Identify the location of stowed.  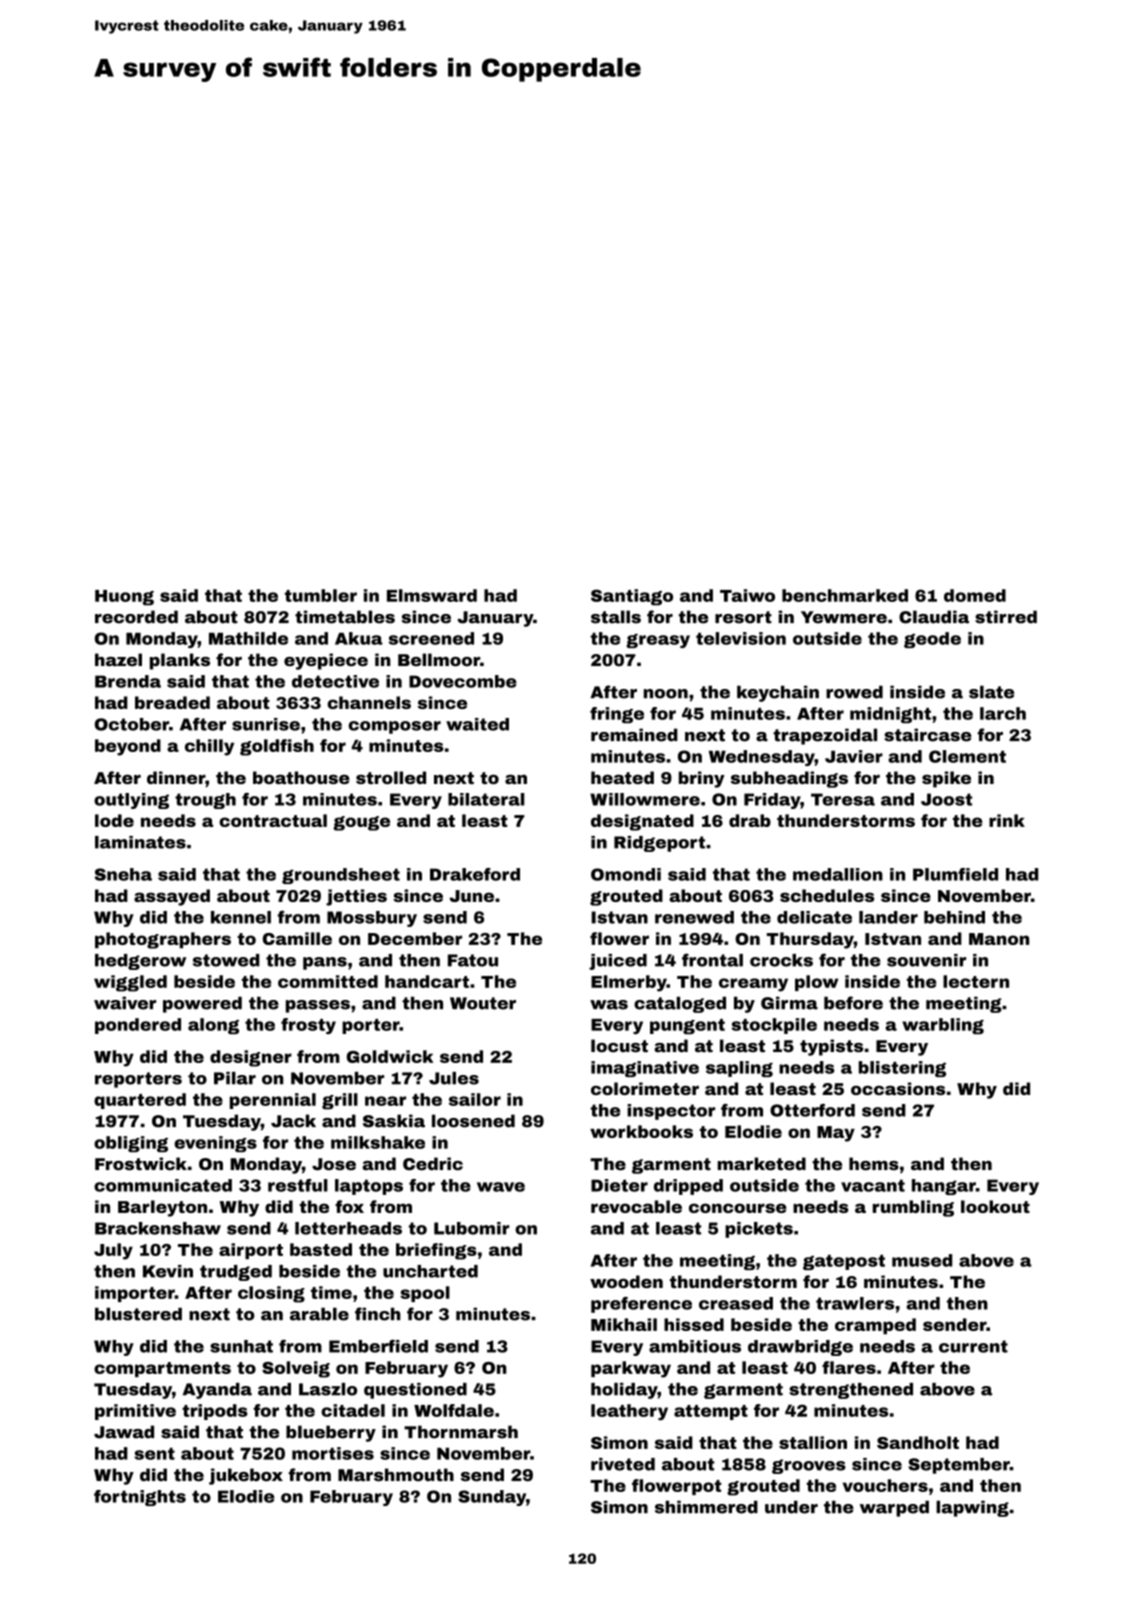
(226, 960).
